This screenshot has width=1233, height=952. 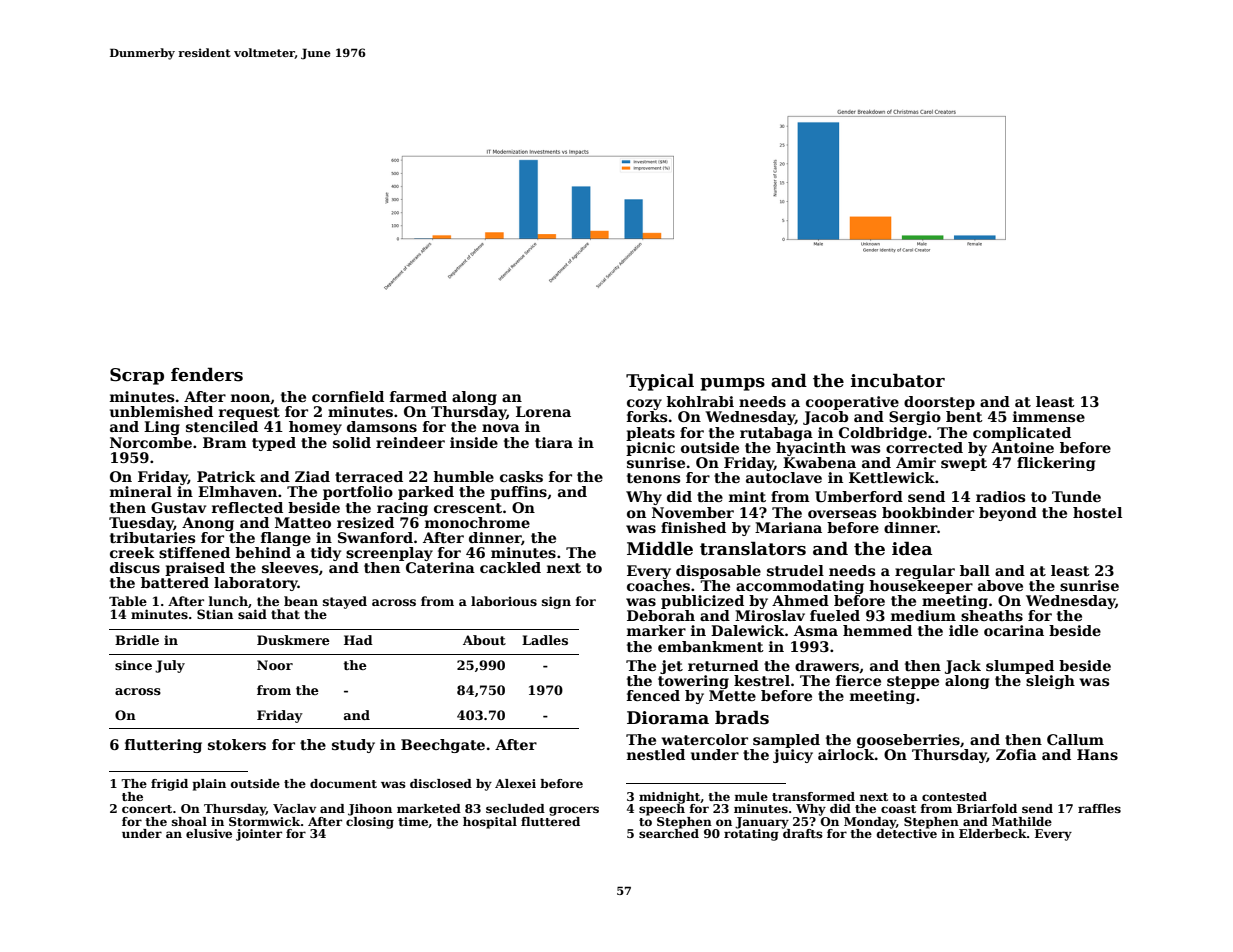 I want to click on doorstep, so click(x=939, y=403).
